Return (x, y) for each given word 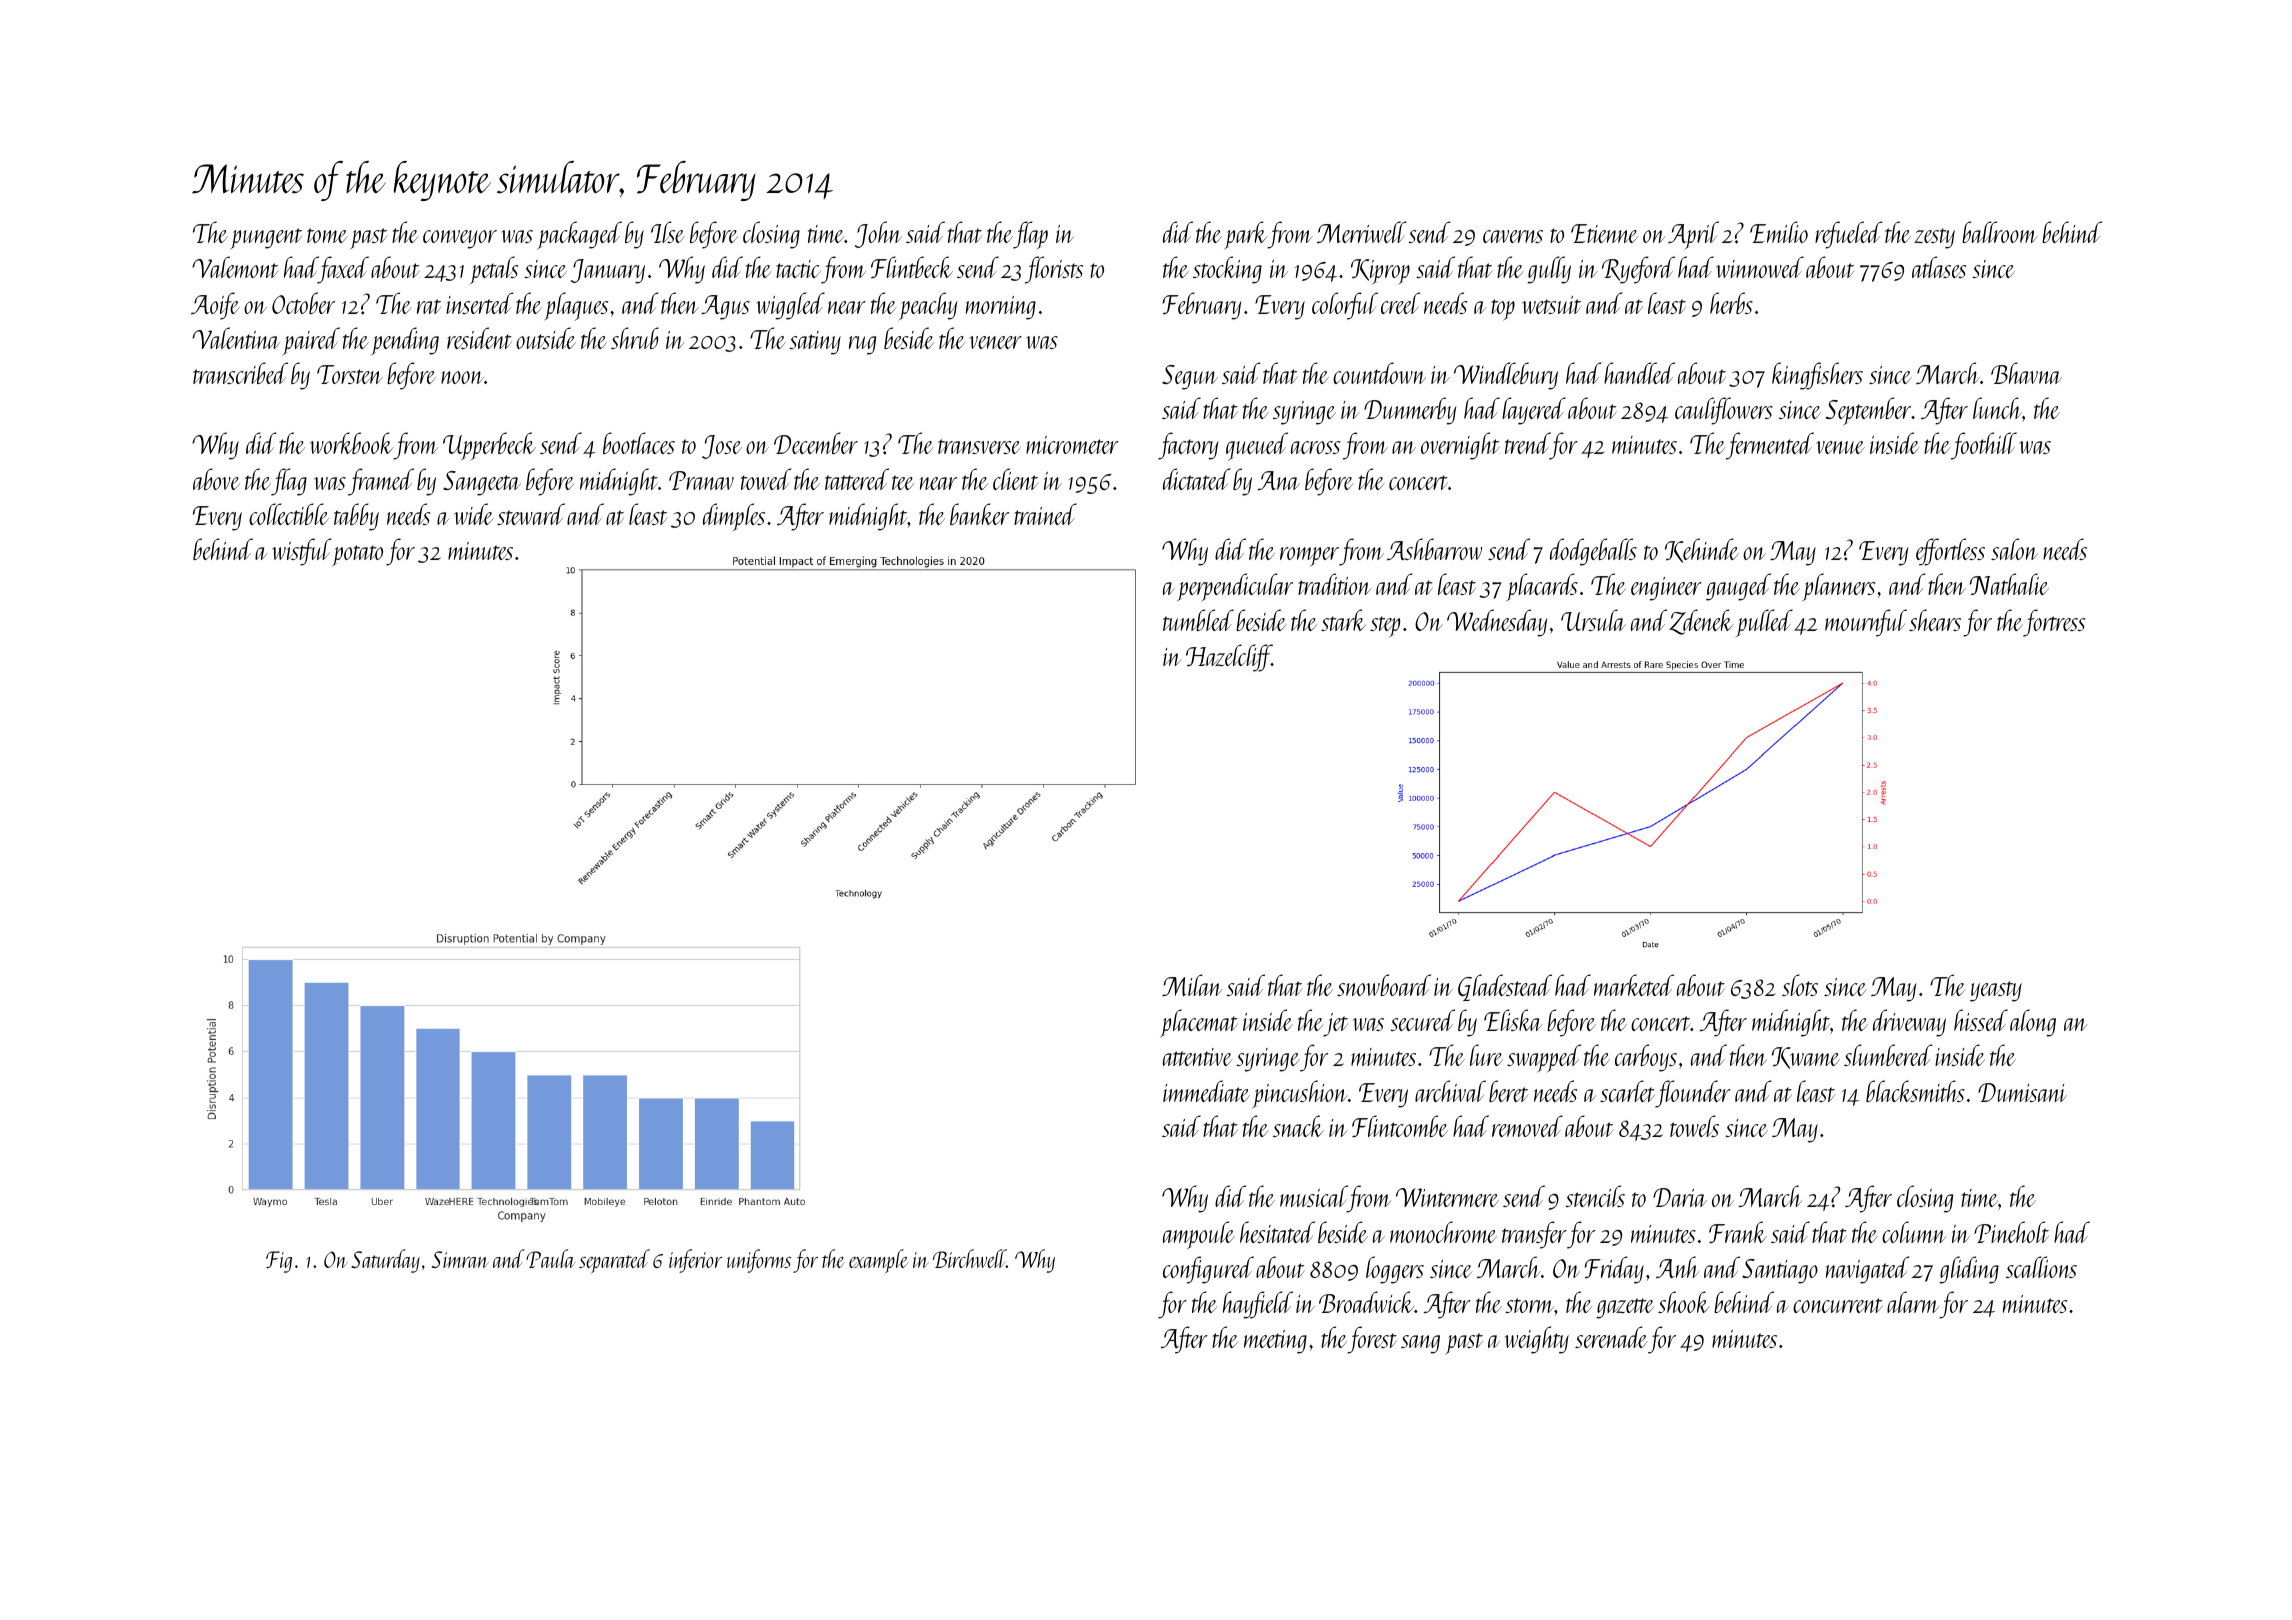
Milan (1192, 985)
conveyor (460, 239)
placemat (1199, 1023)
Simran (460, 1259)
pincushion (1300, 1094)
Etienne (1604, 233)
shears (1935, 620)
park (1246, 235)
